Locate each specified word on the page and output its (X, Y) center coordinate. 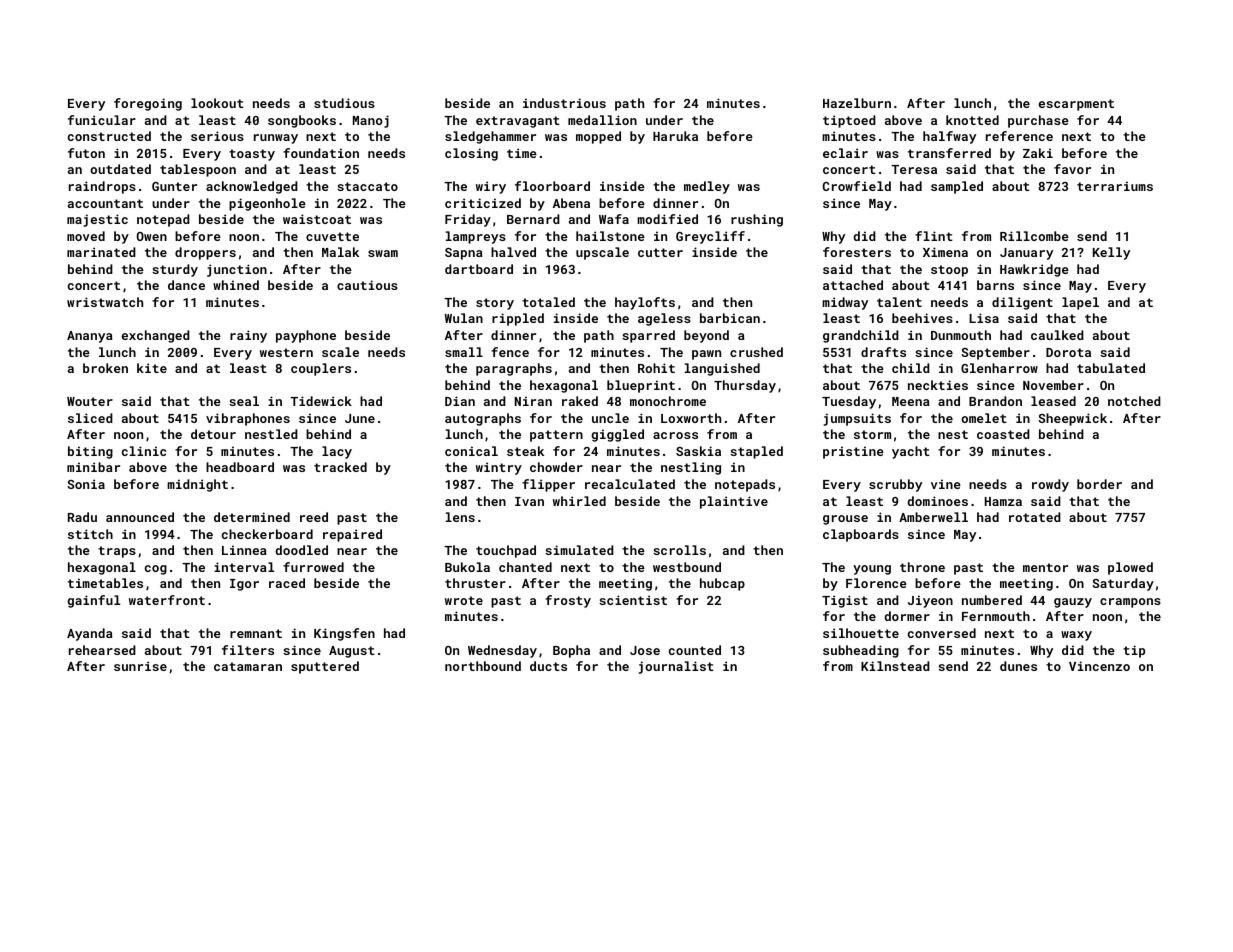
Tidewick (321, 401)
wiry (491, 187)
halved (513, 252)
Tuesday (849, 402)
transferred (949, 153)
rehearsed (102, 650)
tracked (340, 467)
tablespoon (198, 170)
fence (510, 352)
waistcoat (317, 219)
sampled (957, 187)
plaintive (734, 502)
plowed (1130, 568)
